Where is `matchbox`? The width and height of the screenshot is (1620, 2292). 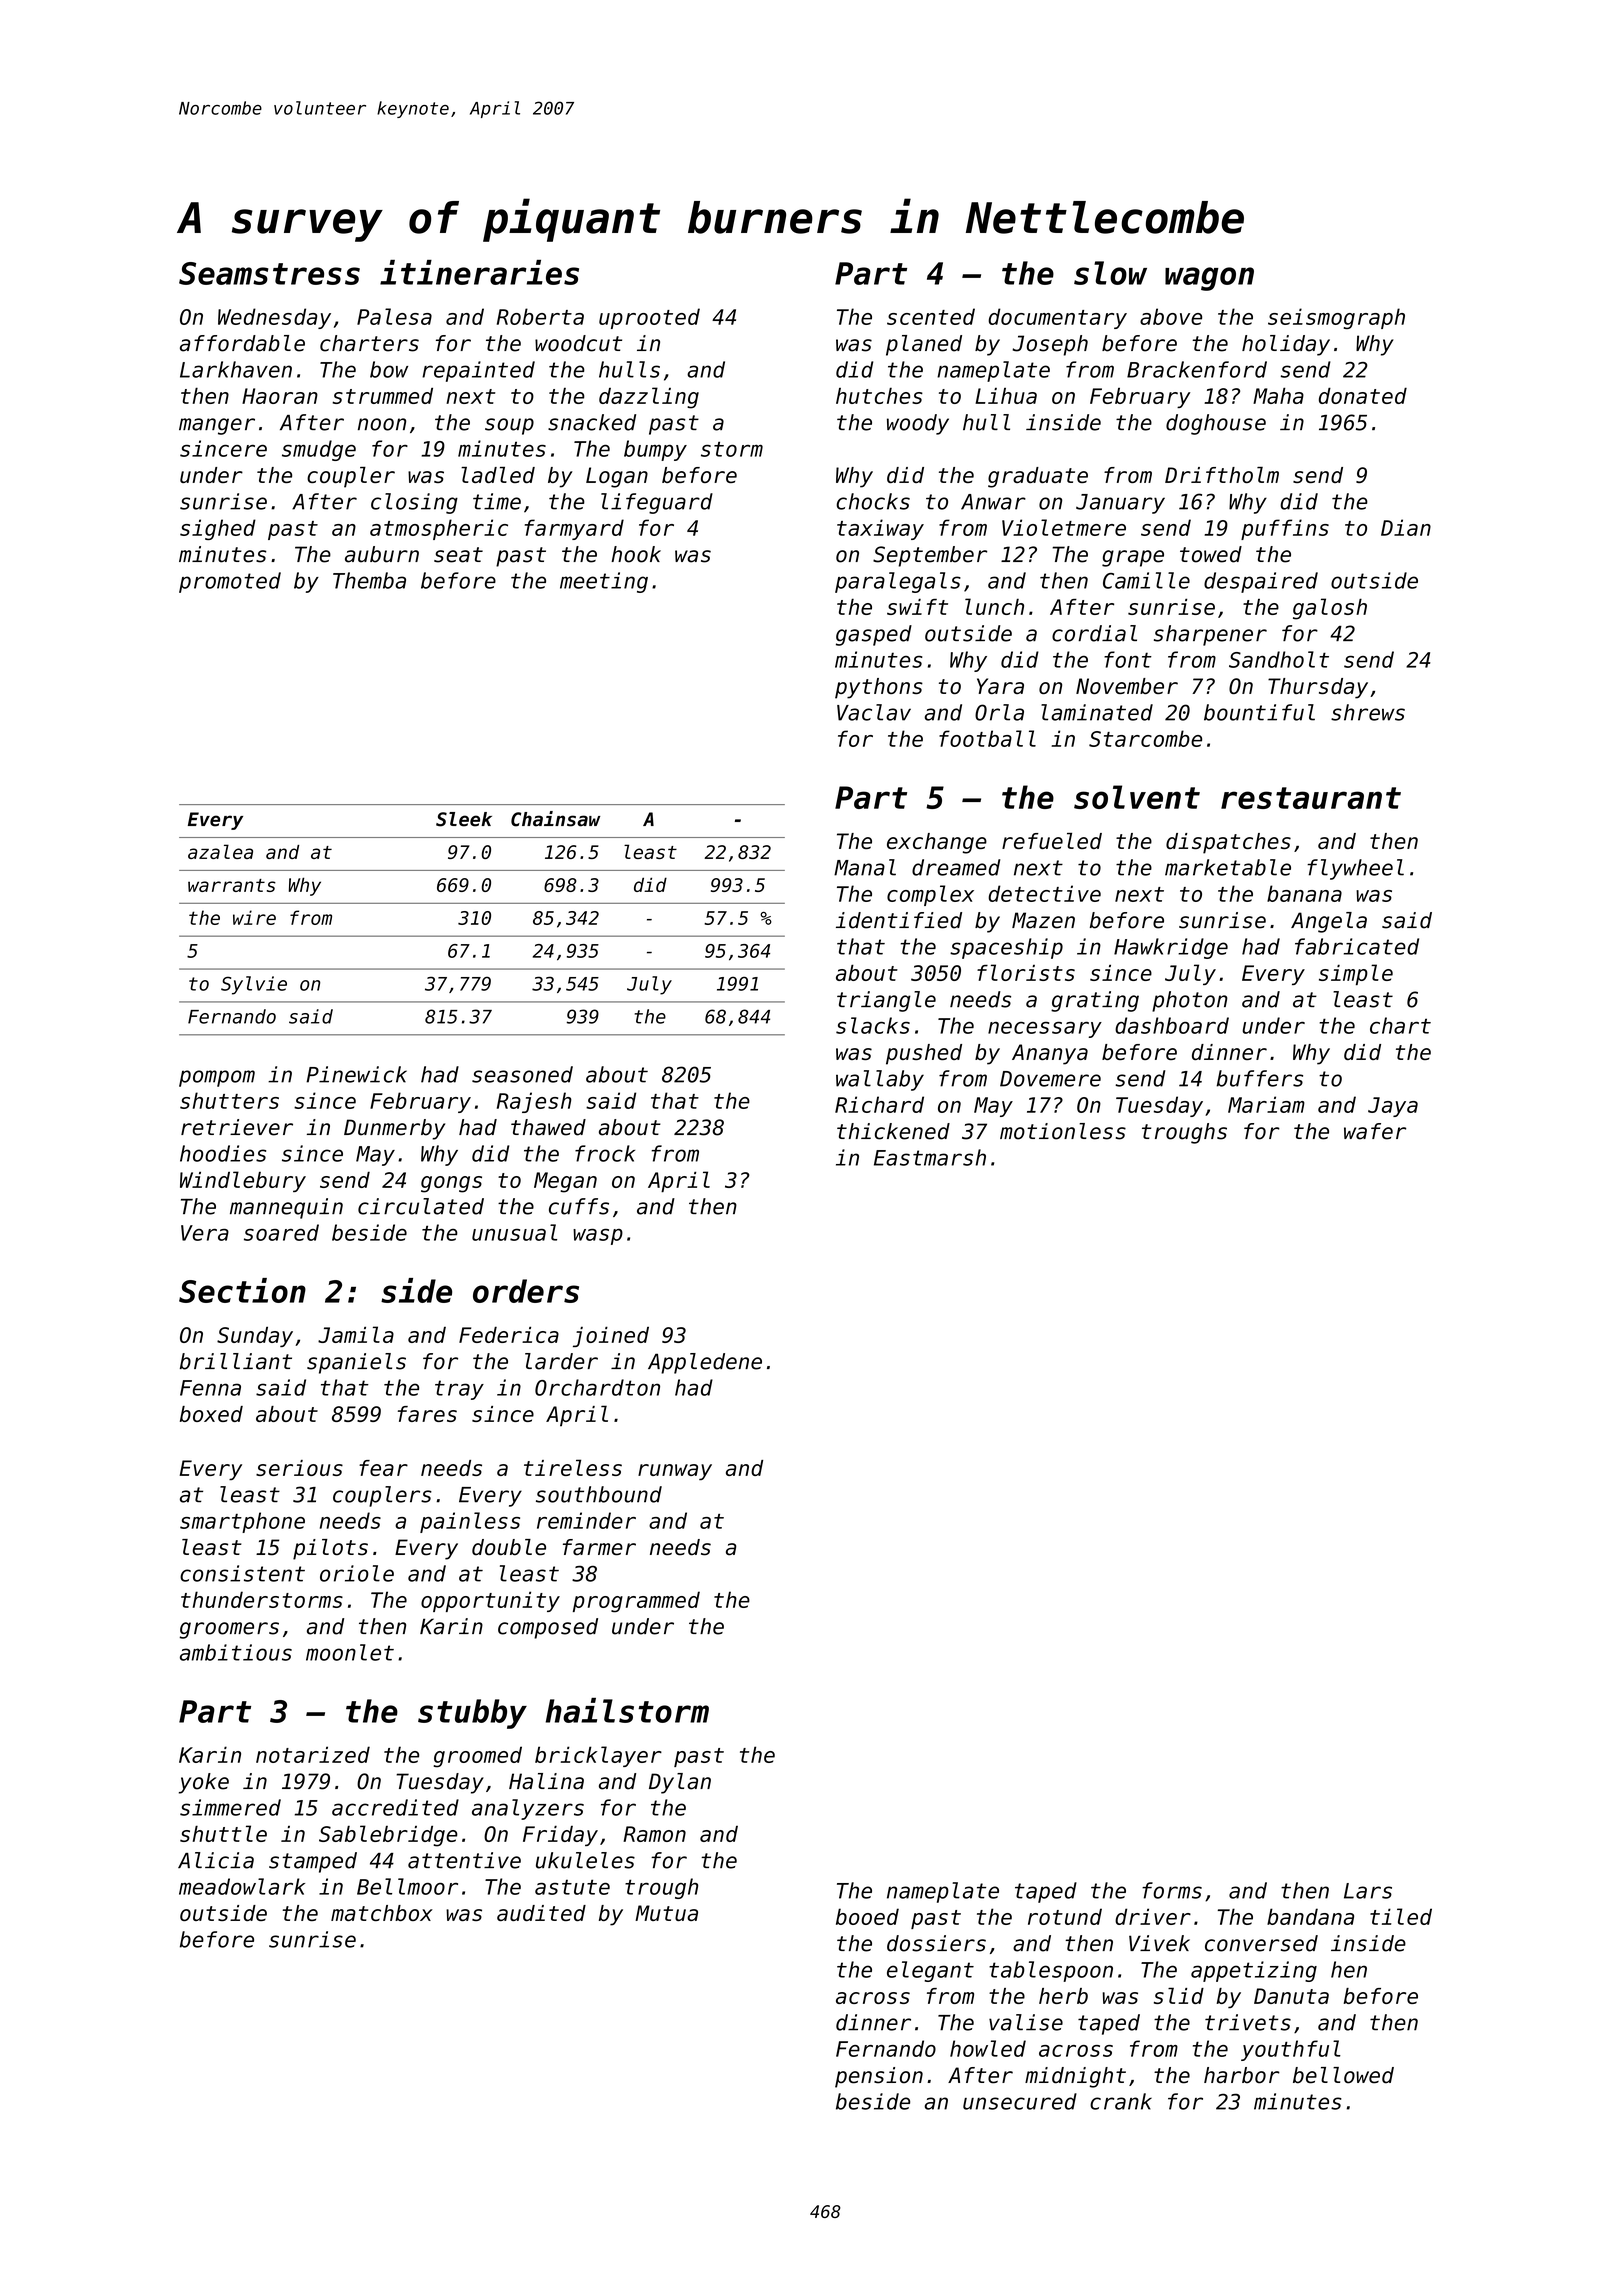
matchbox is located at coordinates (382, 1913).
